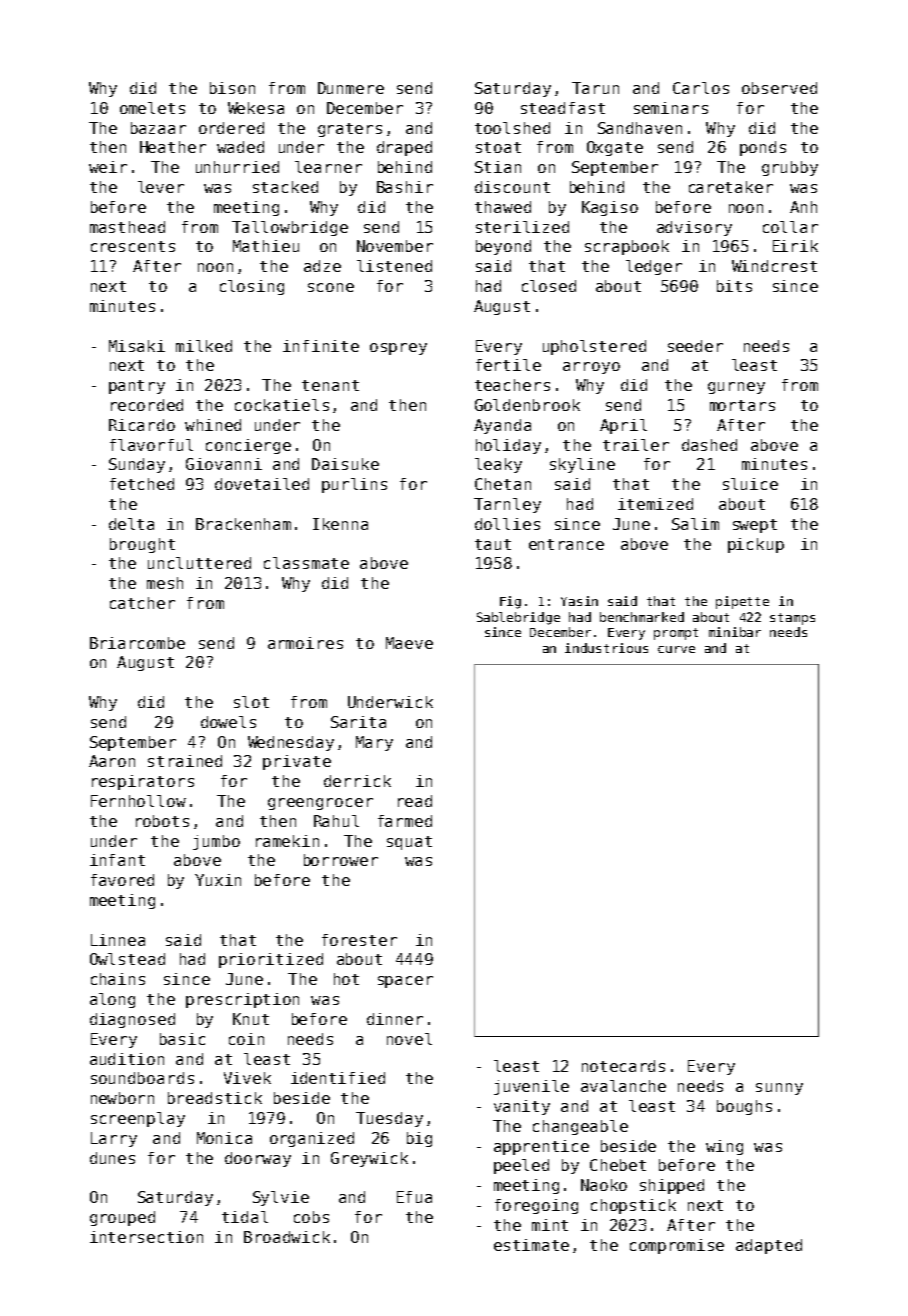 The height and width of the page is (1316, 908). Describe the element at coordinates (137, 643) in the page. I see `Briarcombe` at that location.
